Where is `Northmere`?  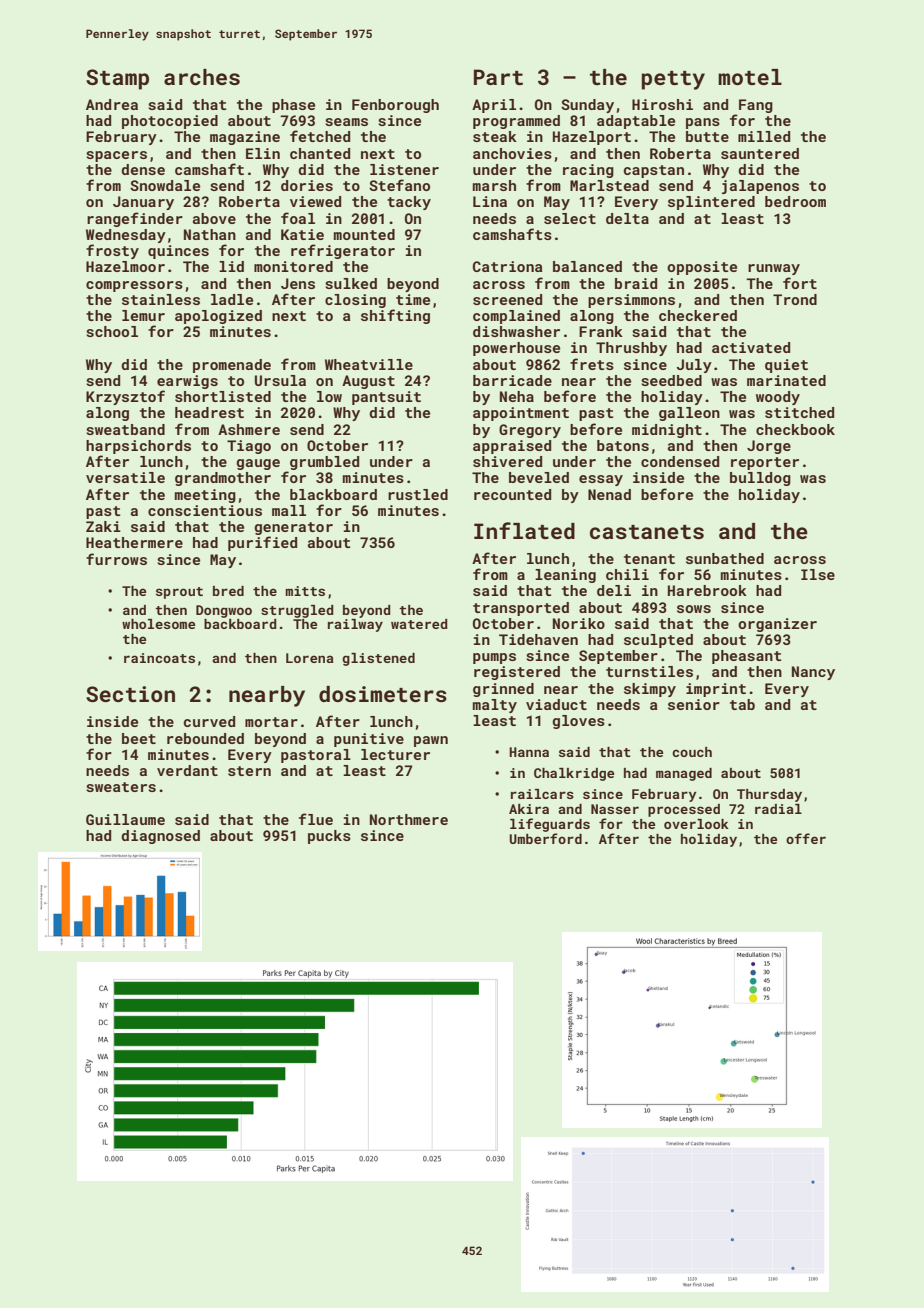
Northmere is located at coordinates (409, 819).
